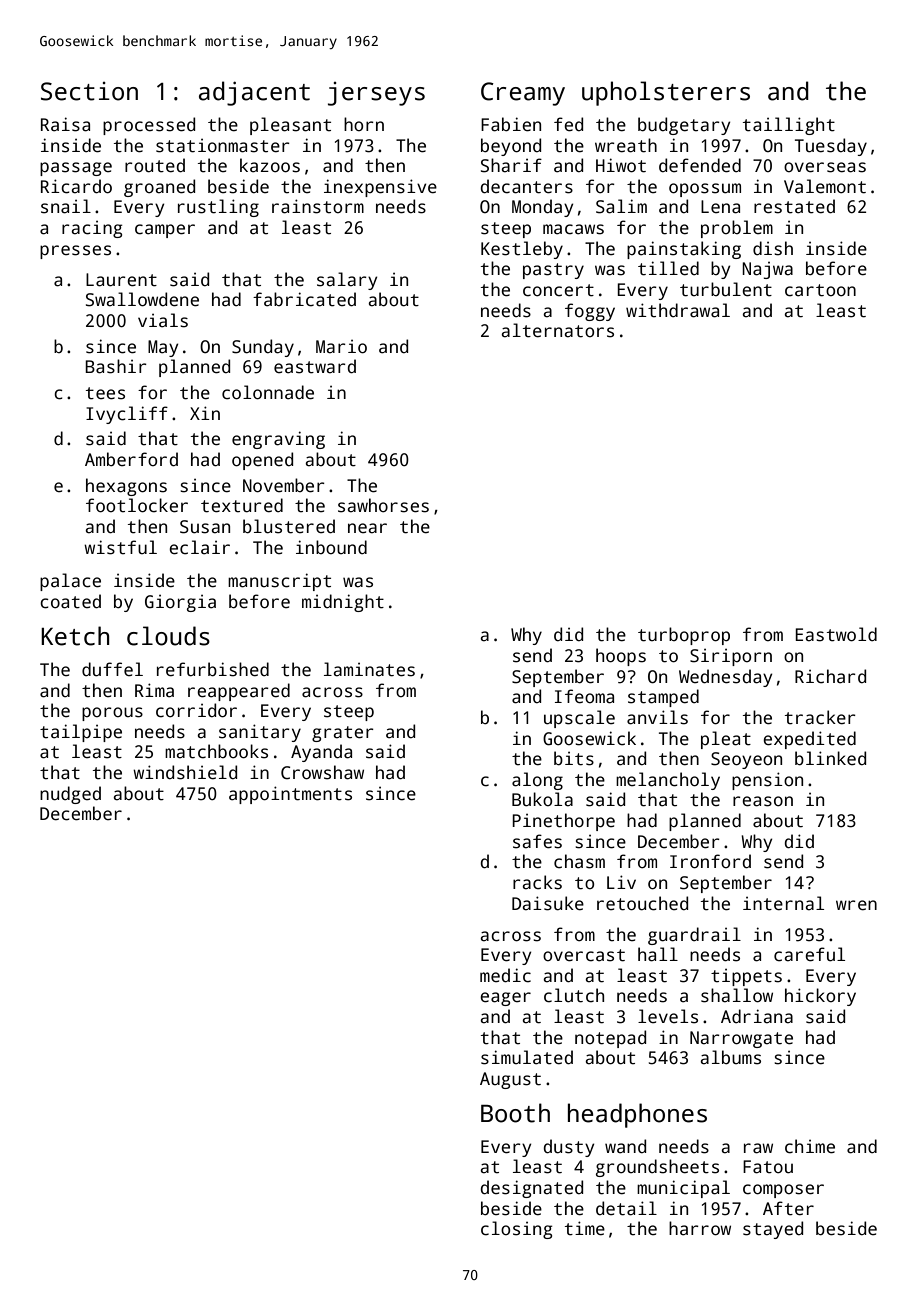 This screenshot has width=924, height=1308. Describe the element at coordinates (522, 250) in the screenshot. I see `Kestleby` at that location.
